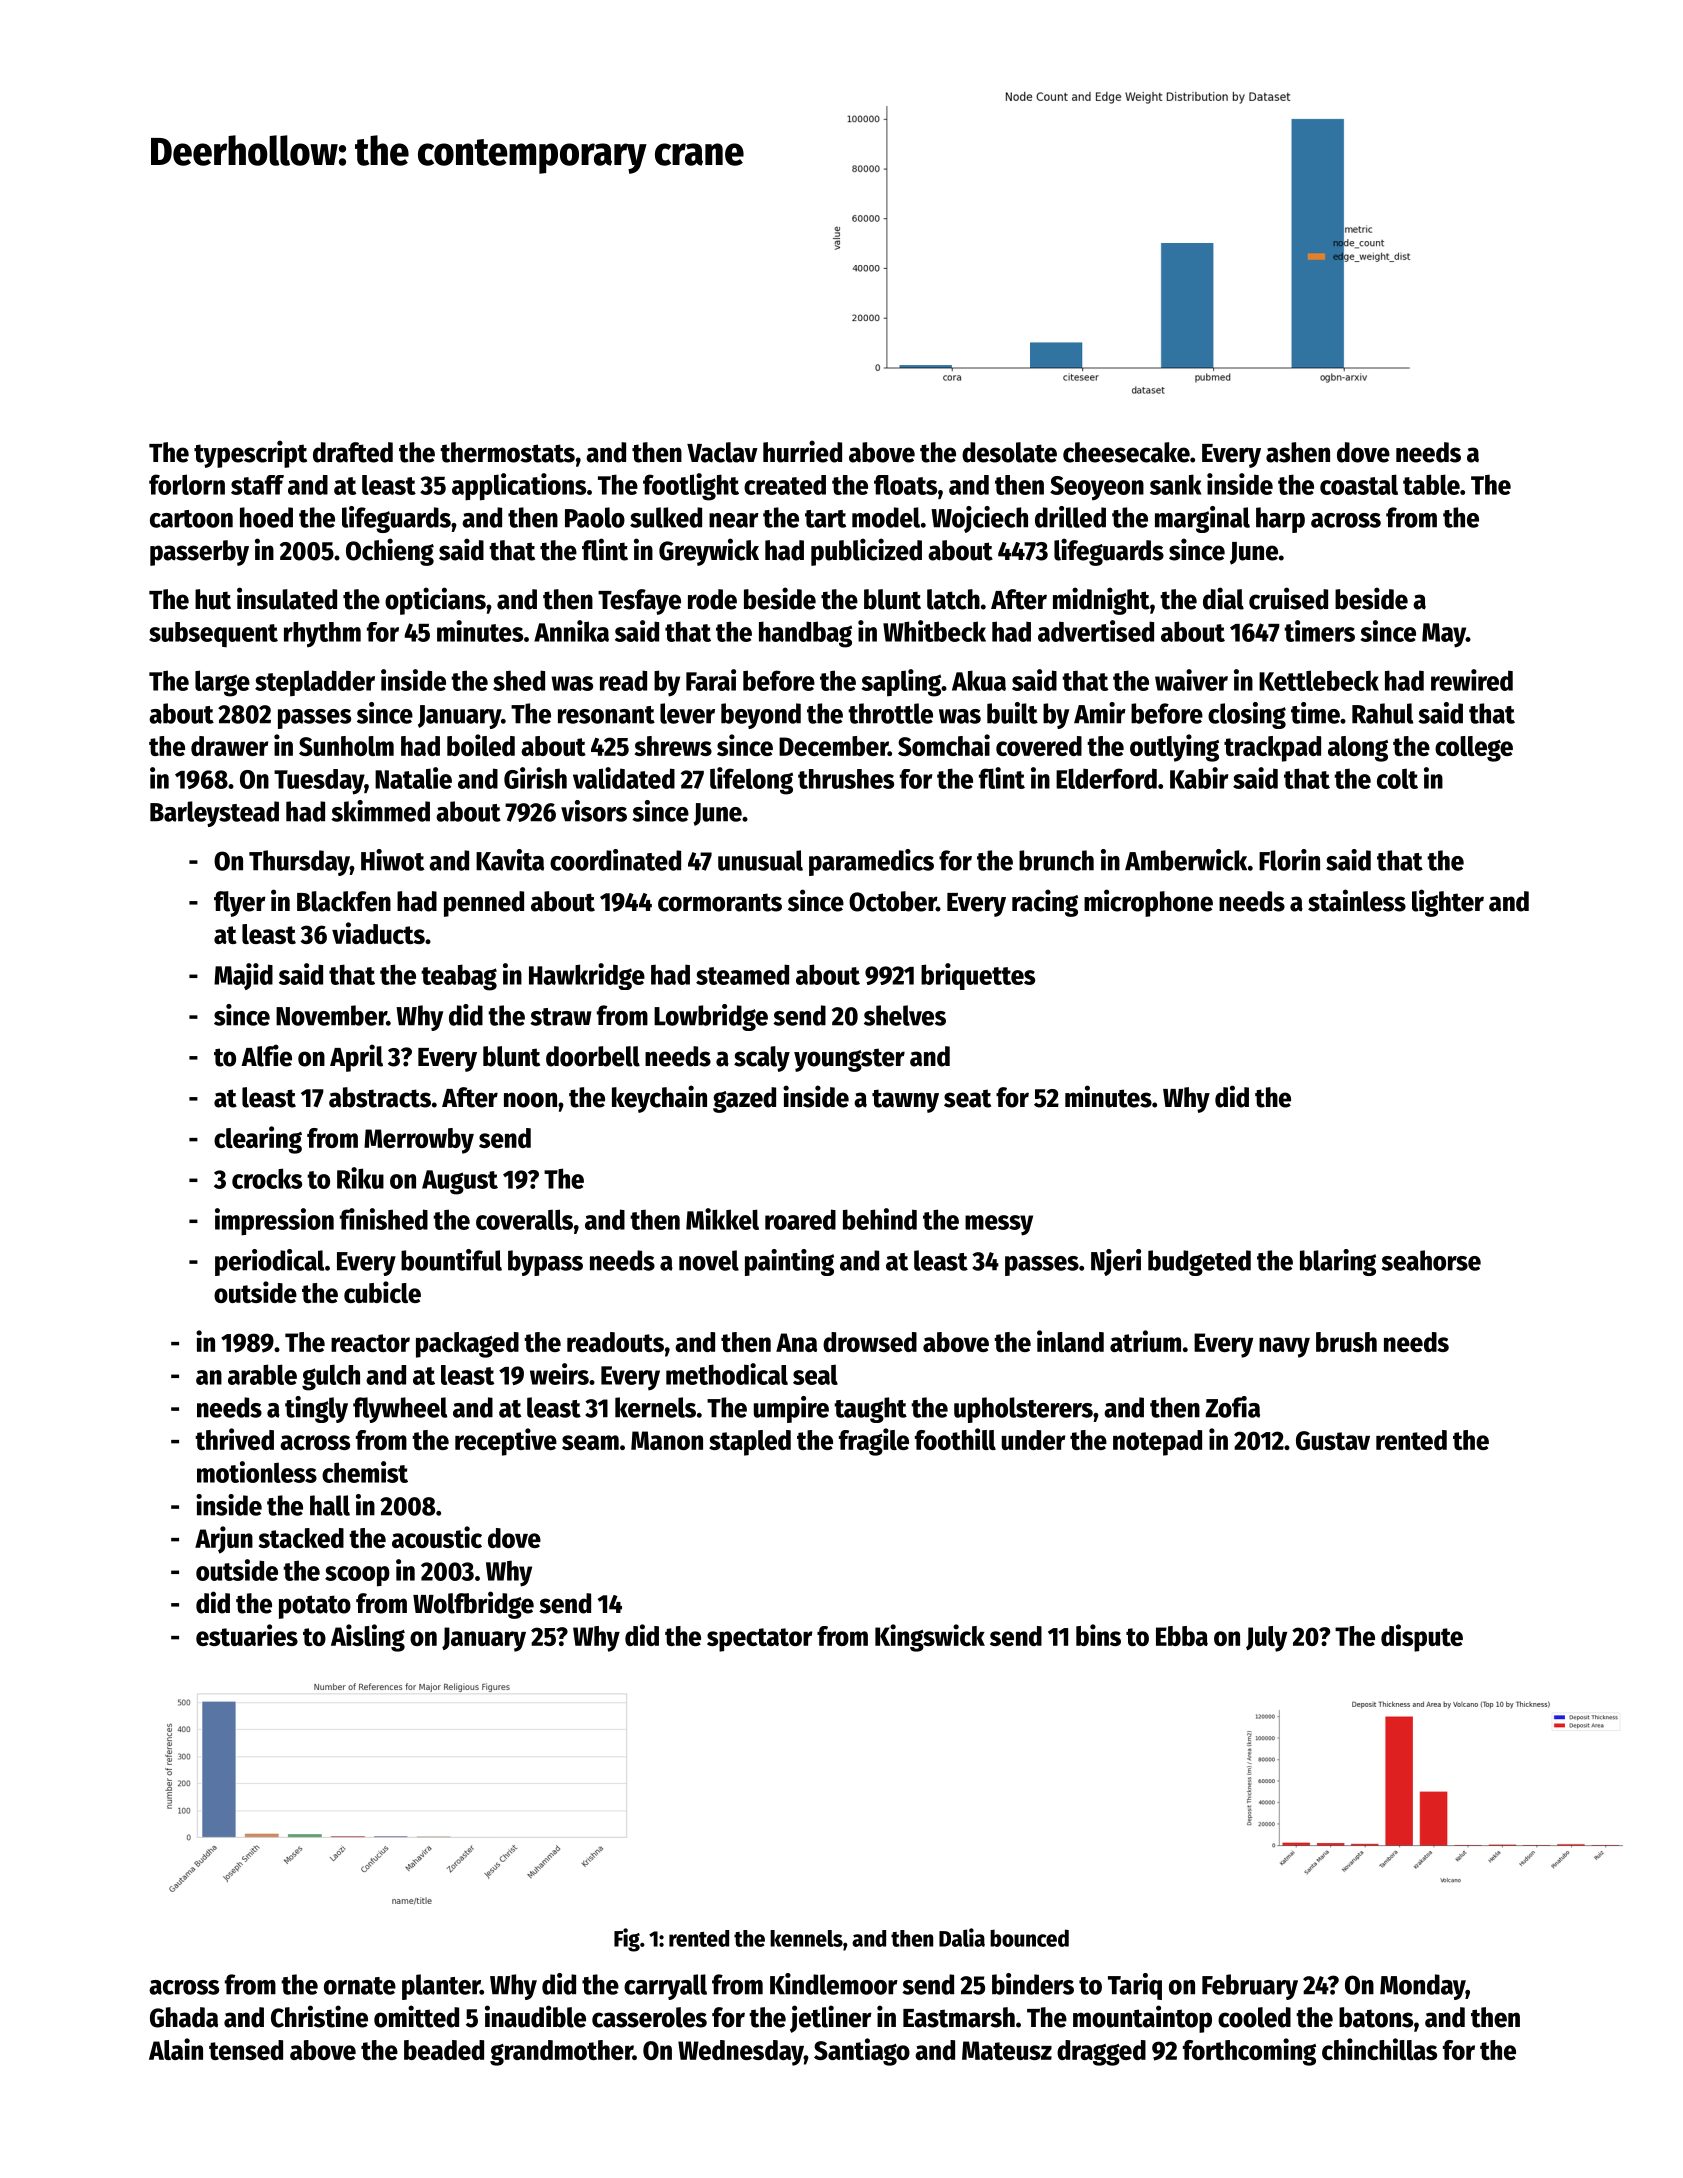 This image has height=2178, width=1683. What do you see at coordinates (1029, 1938) in the image?
I see `bounced` at bounding box center [1029, 1938].
